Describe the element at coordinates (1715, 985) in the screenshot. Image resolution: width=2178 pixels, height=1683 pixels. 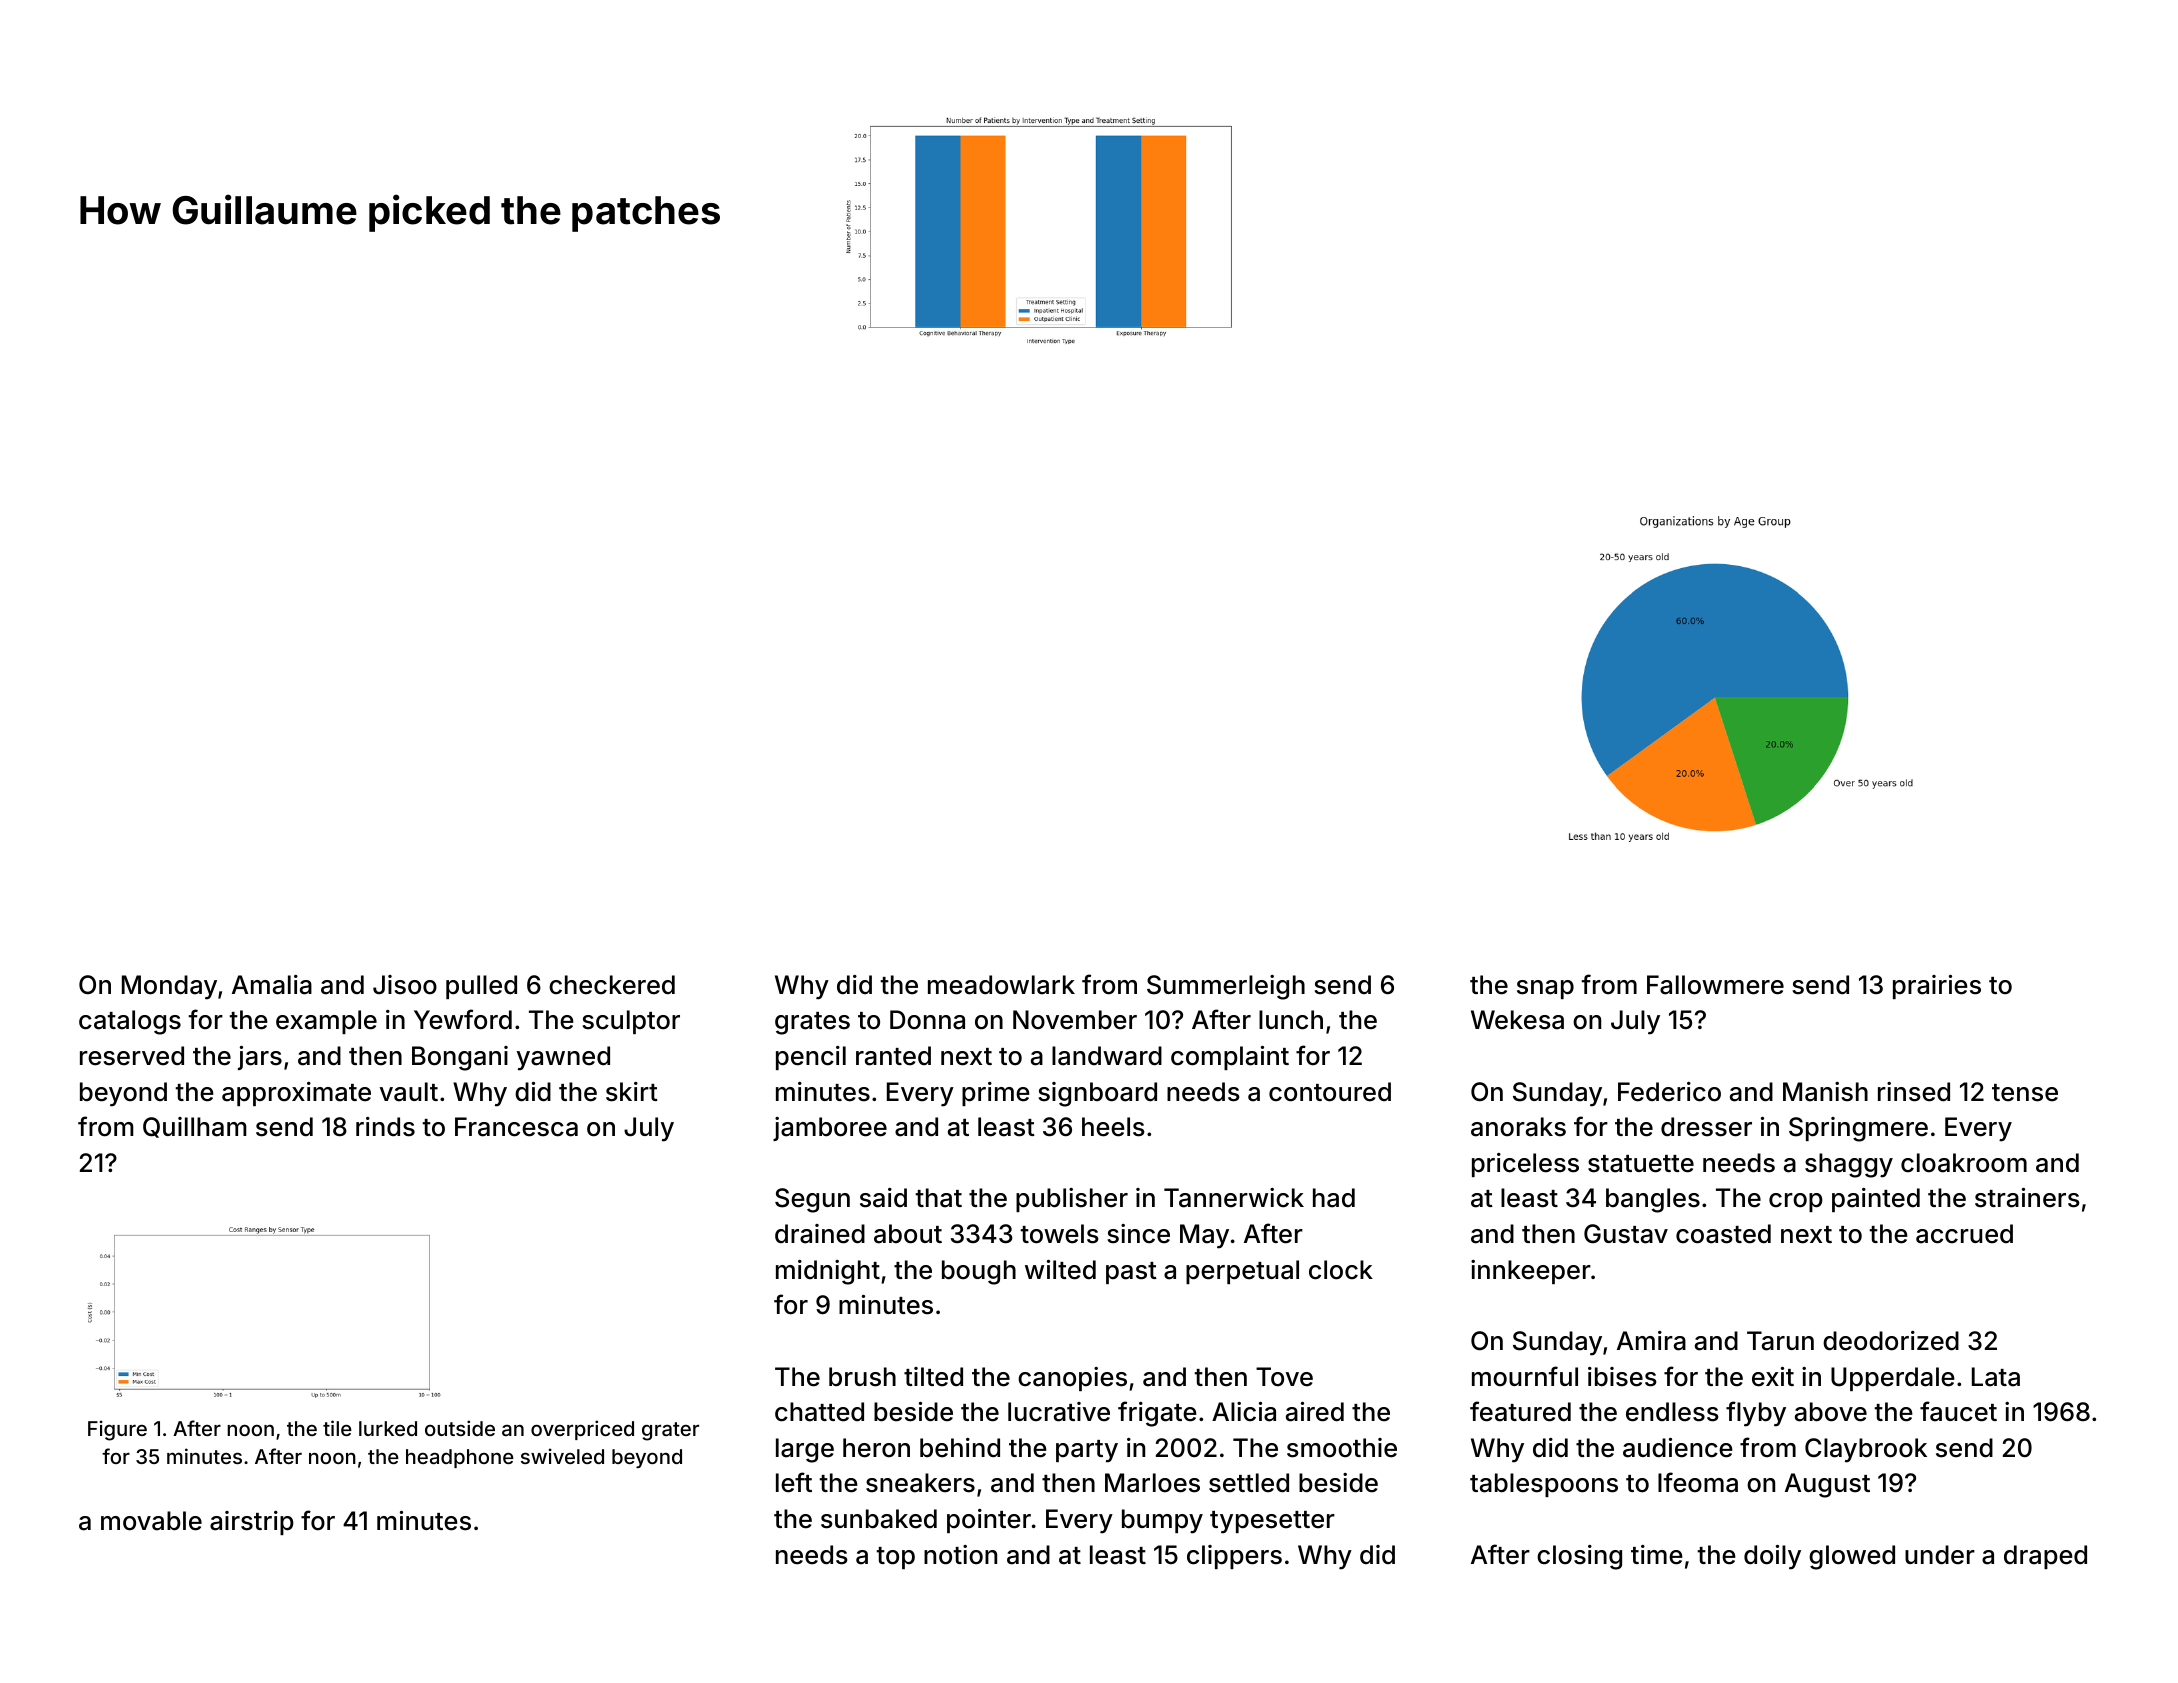
I see `Fallowmere` at that location.
